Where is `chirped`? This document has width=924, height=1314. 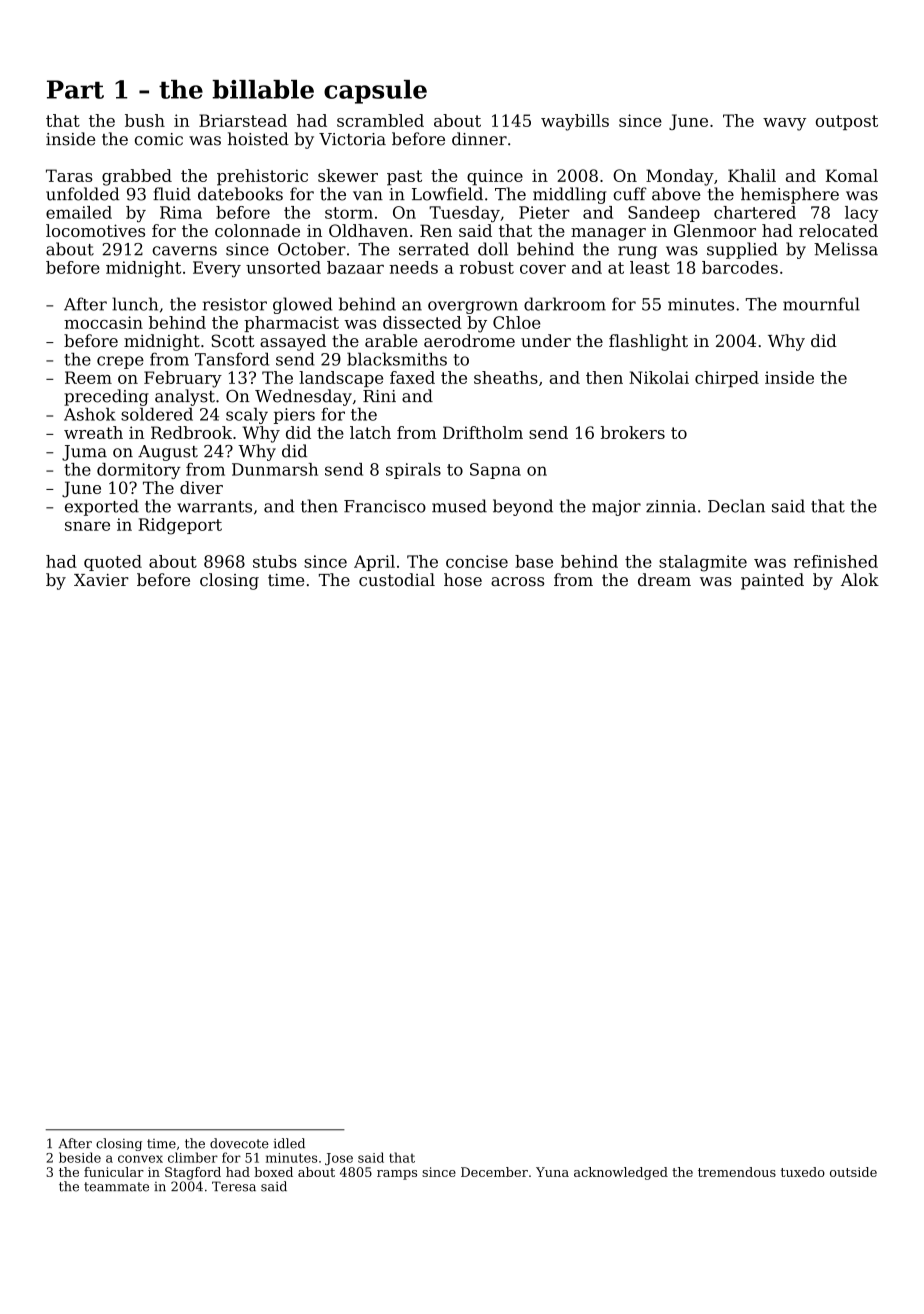
chirped is located at coordinates (727, 379).
